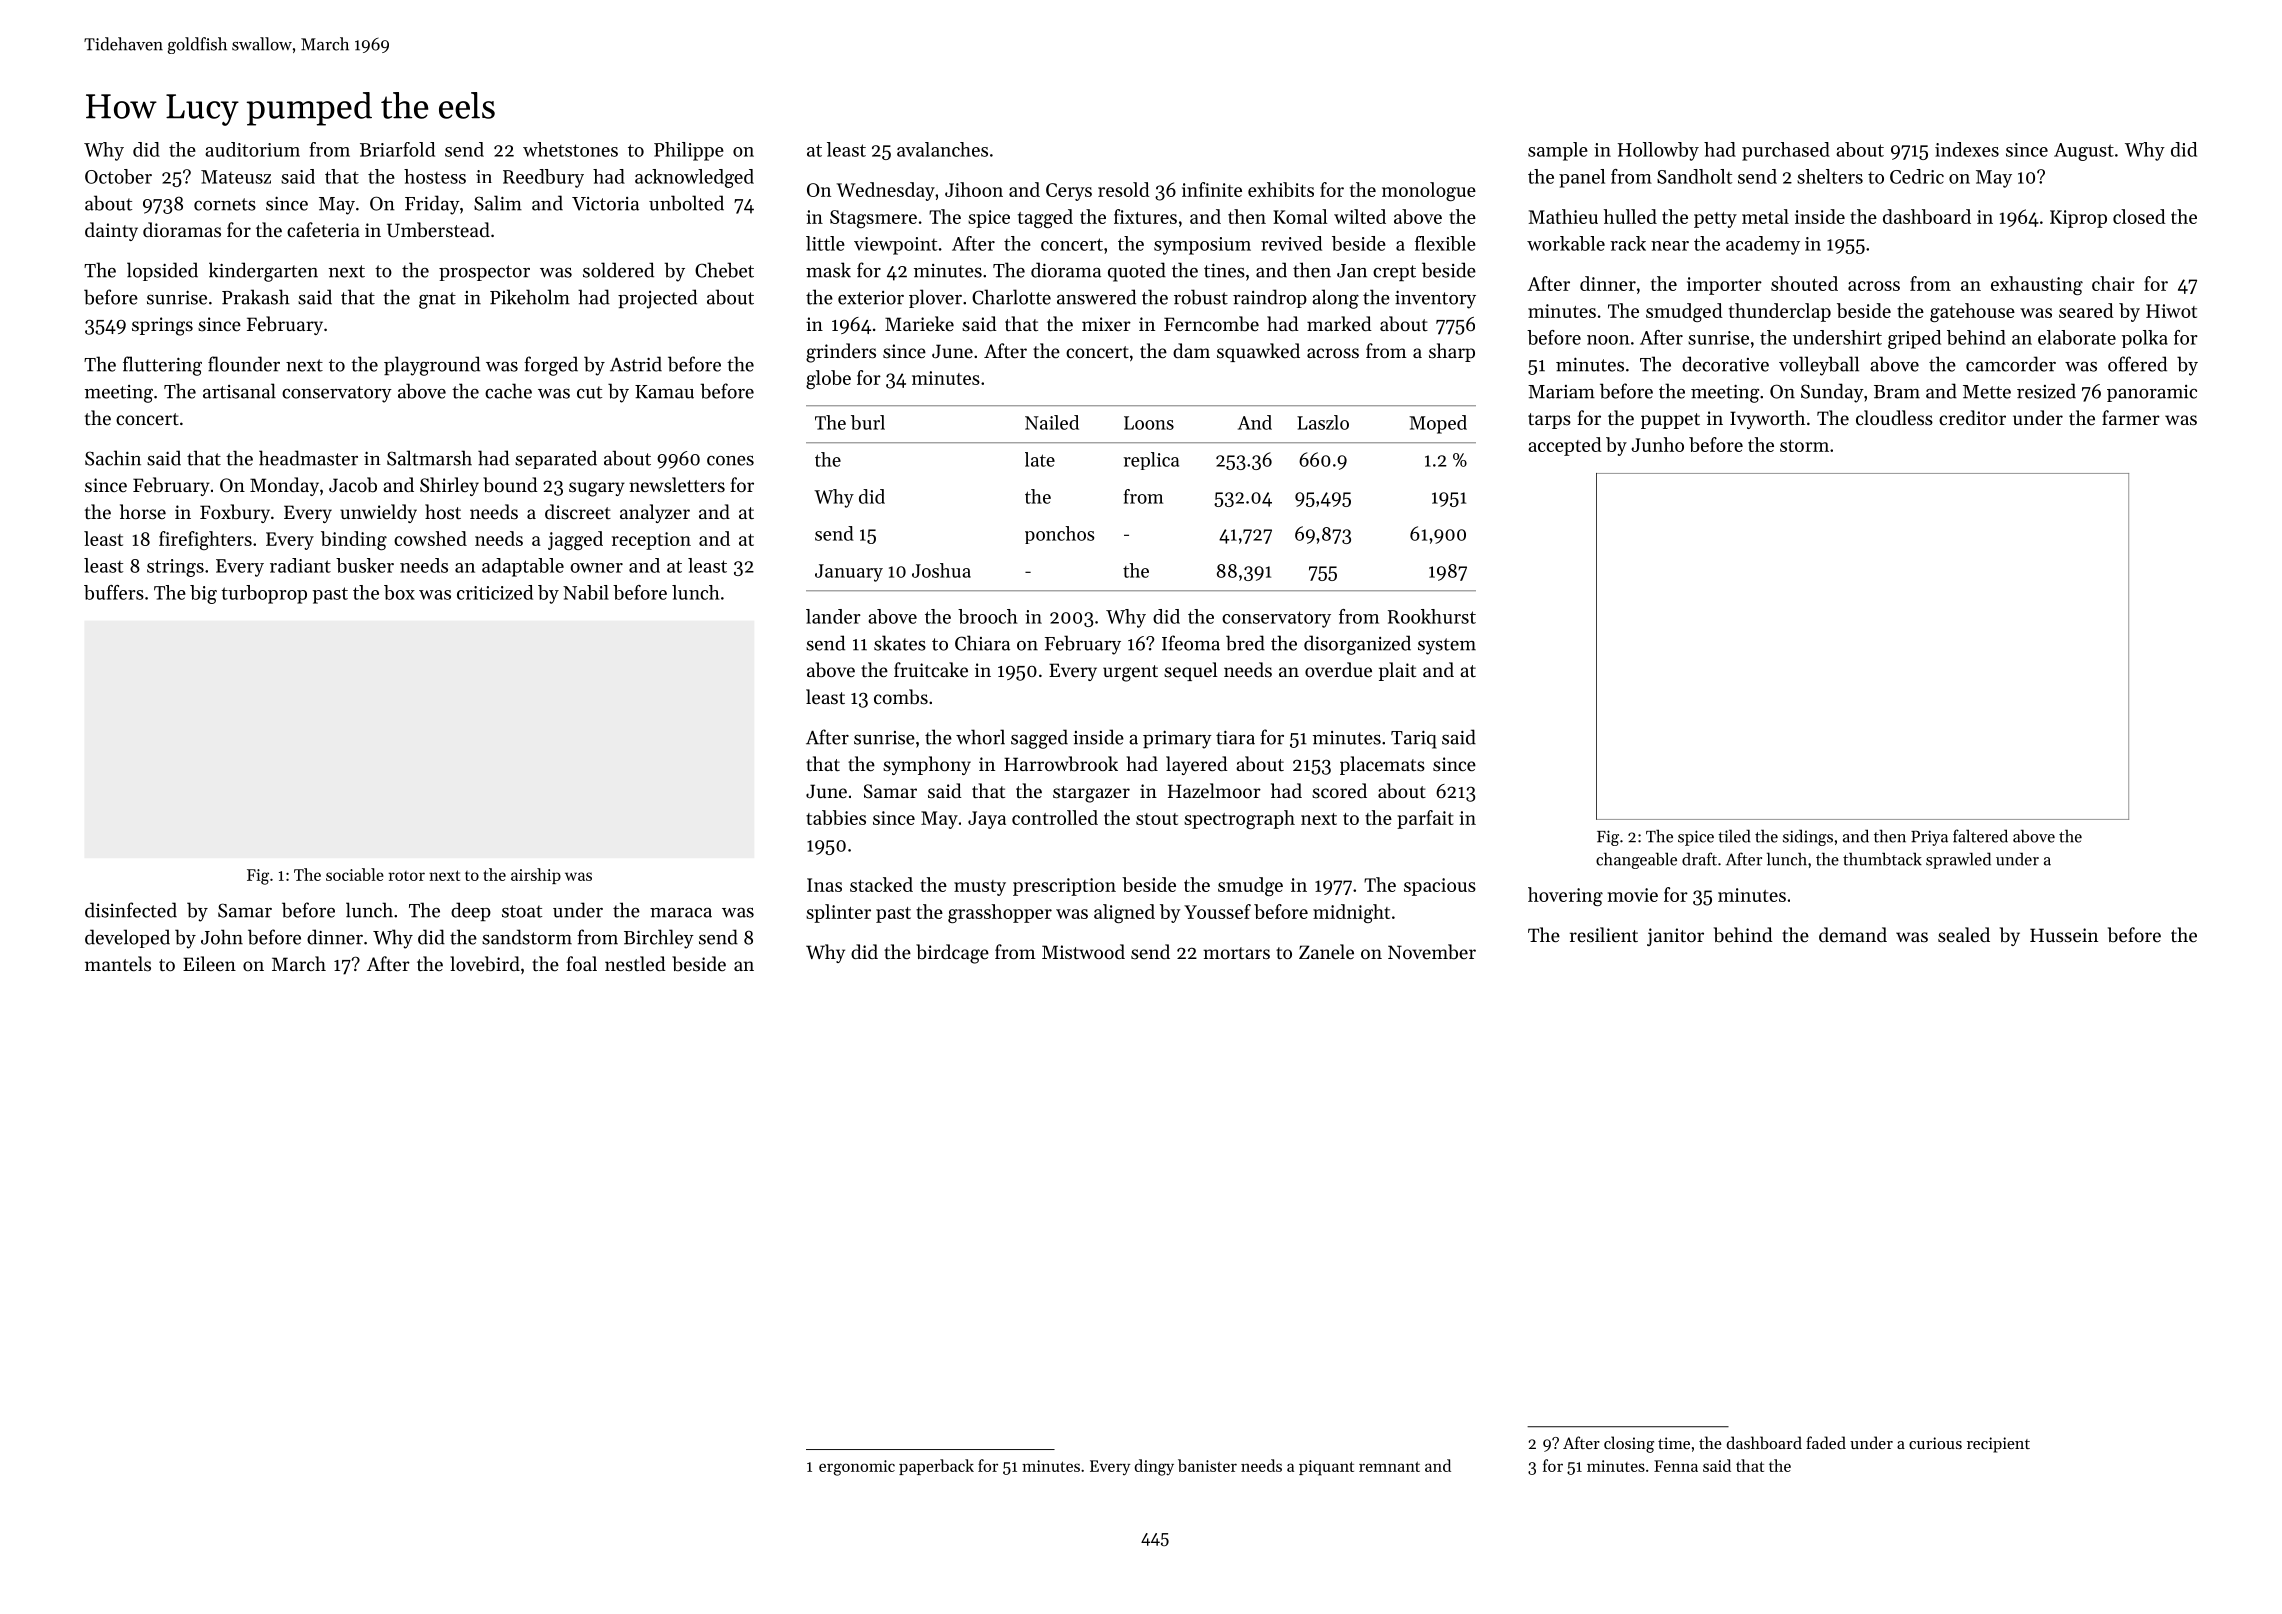 The height and width of the document is (1614, 2282). Describe the element at coordinates (1191, 643) in the document. I see `Ifeoma` at that location.
